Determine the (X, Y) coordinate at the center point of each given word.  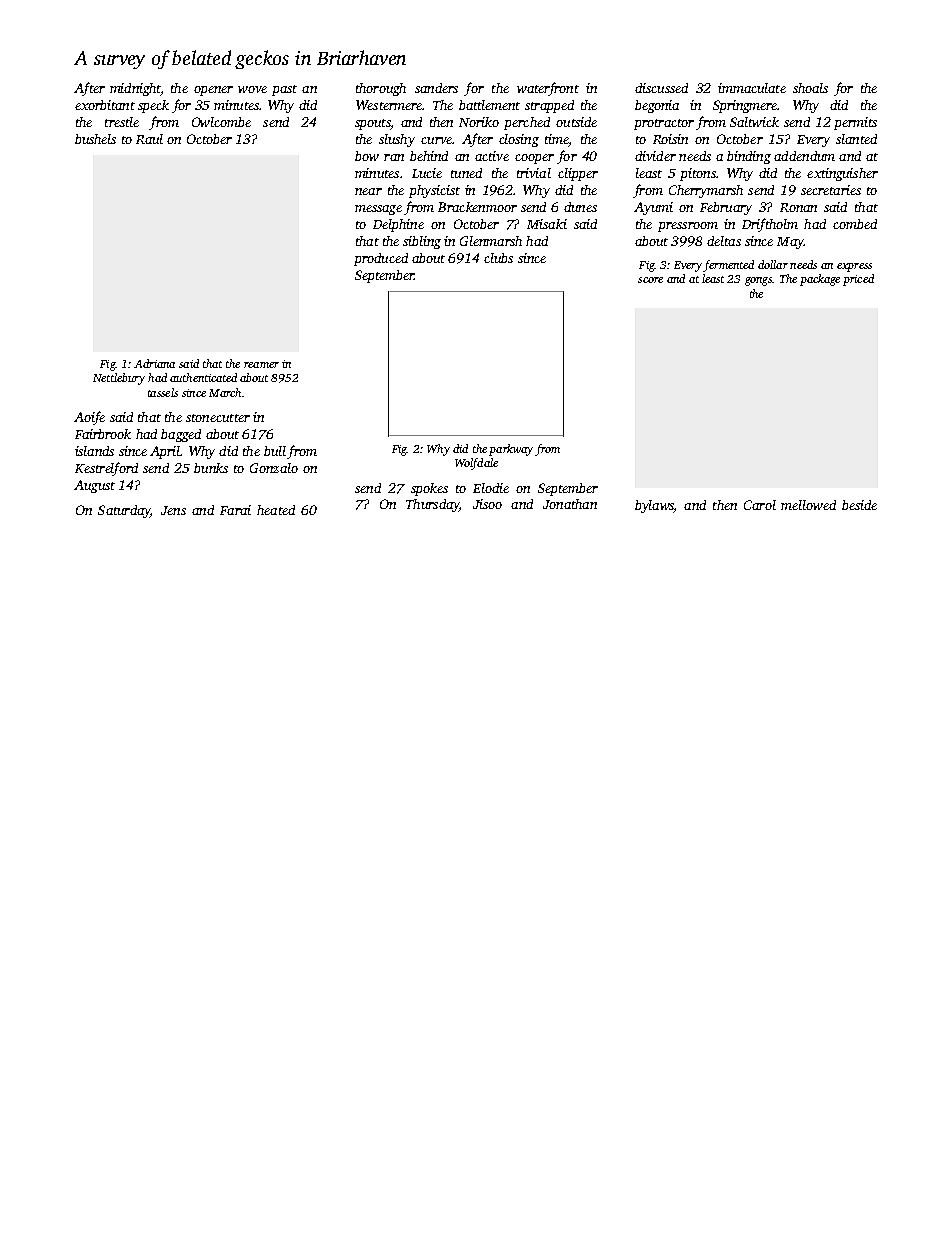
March (225, 392)
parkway (511, 450)
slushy (397, 140)
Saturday (124, 511)
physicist (434, 191)
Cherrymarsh (706, 191)
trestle (122, 122)
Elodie (491, 488)
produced (381, 259)
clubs (498, 258)
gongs (758, 281)
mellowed (808, 505)
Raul (149, 139)
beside (859, 505)
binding (749, 157)
